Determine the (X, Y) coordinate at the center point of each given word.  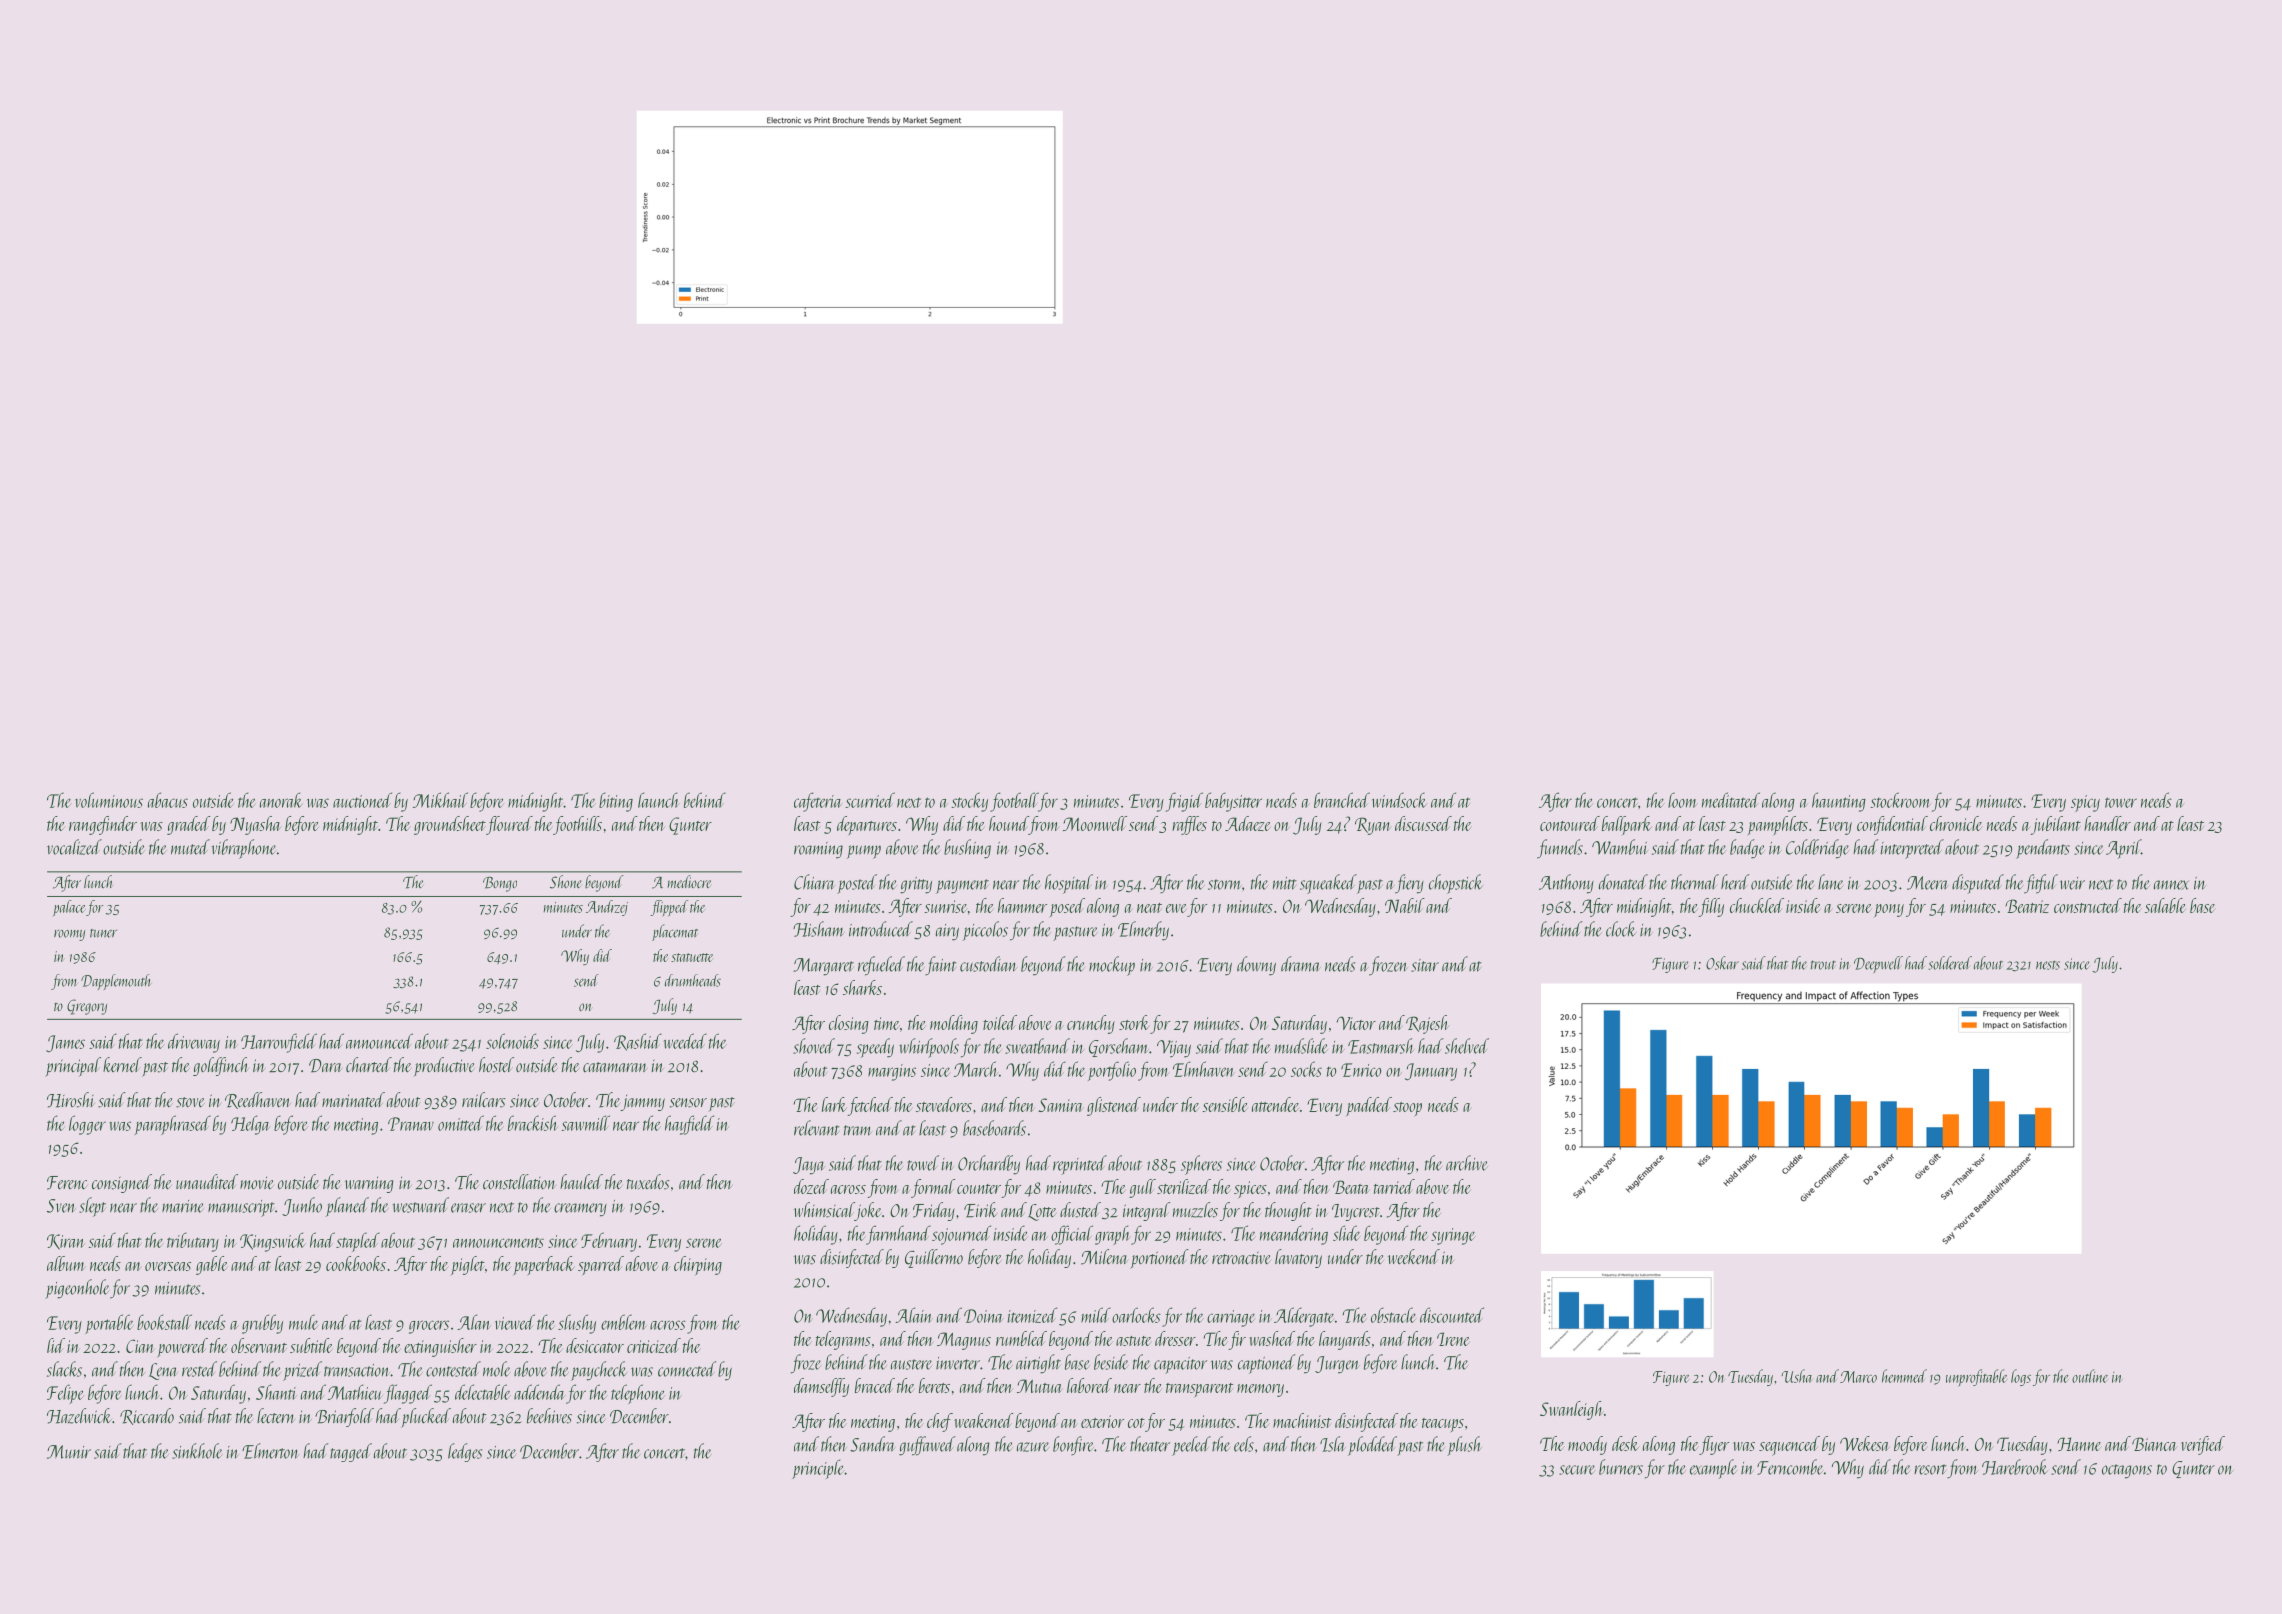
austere (911, 1364)
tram (858, 1130)
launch (659, 800)
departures (867, 825)
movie (257, 1183)
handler (2107, 823)
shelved (1467, 1046)
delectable (483, 1392)
